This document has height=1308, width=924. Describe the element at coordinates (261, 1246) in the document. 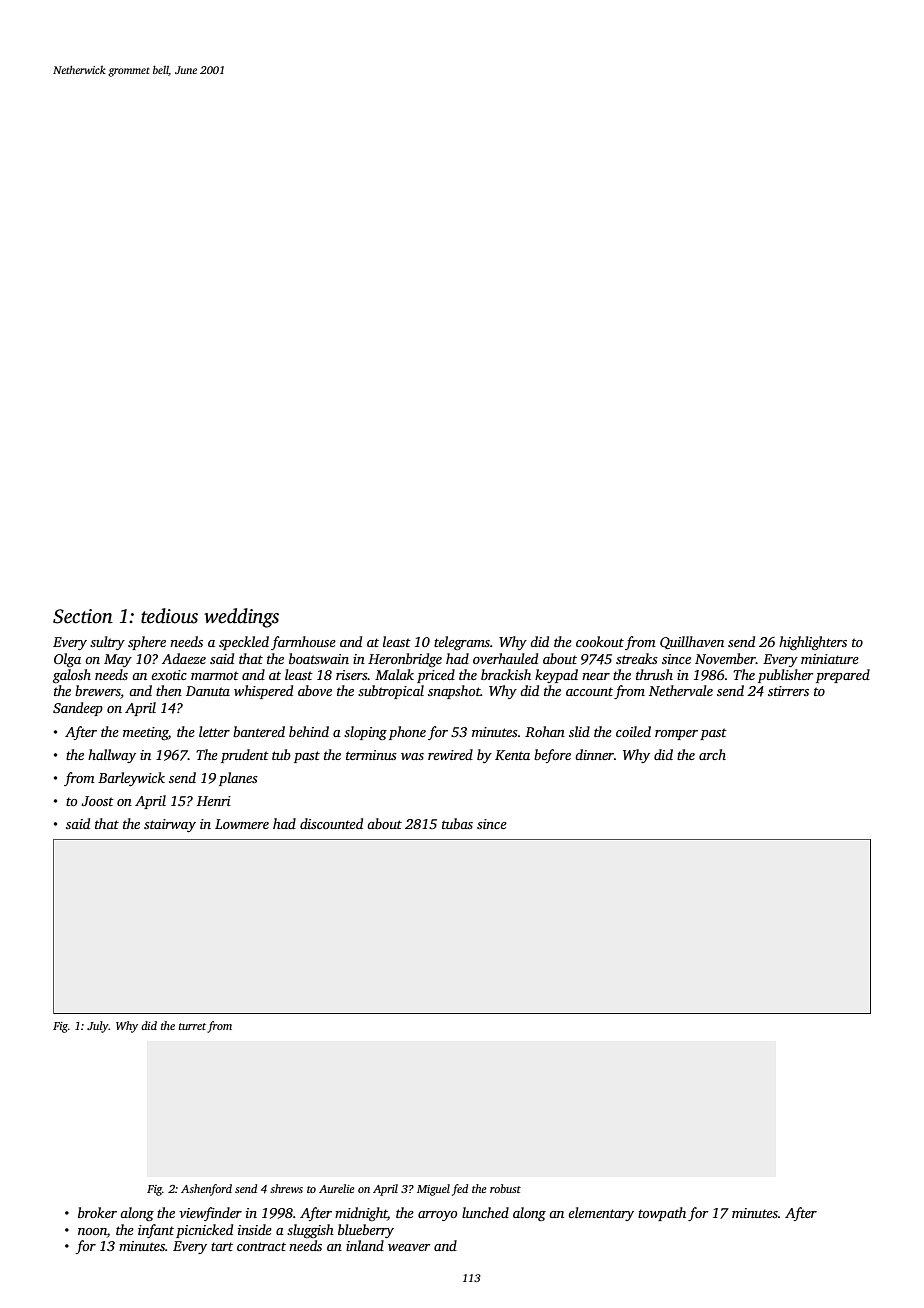

I see `contract` at that location.
